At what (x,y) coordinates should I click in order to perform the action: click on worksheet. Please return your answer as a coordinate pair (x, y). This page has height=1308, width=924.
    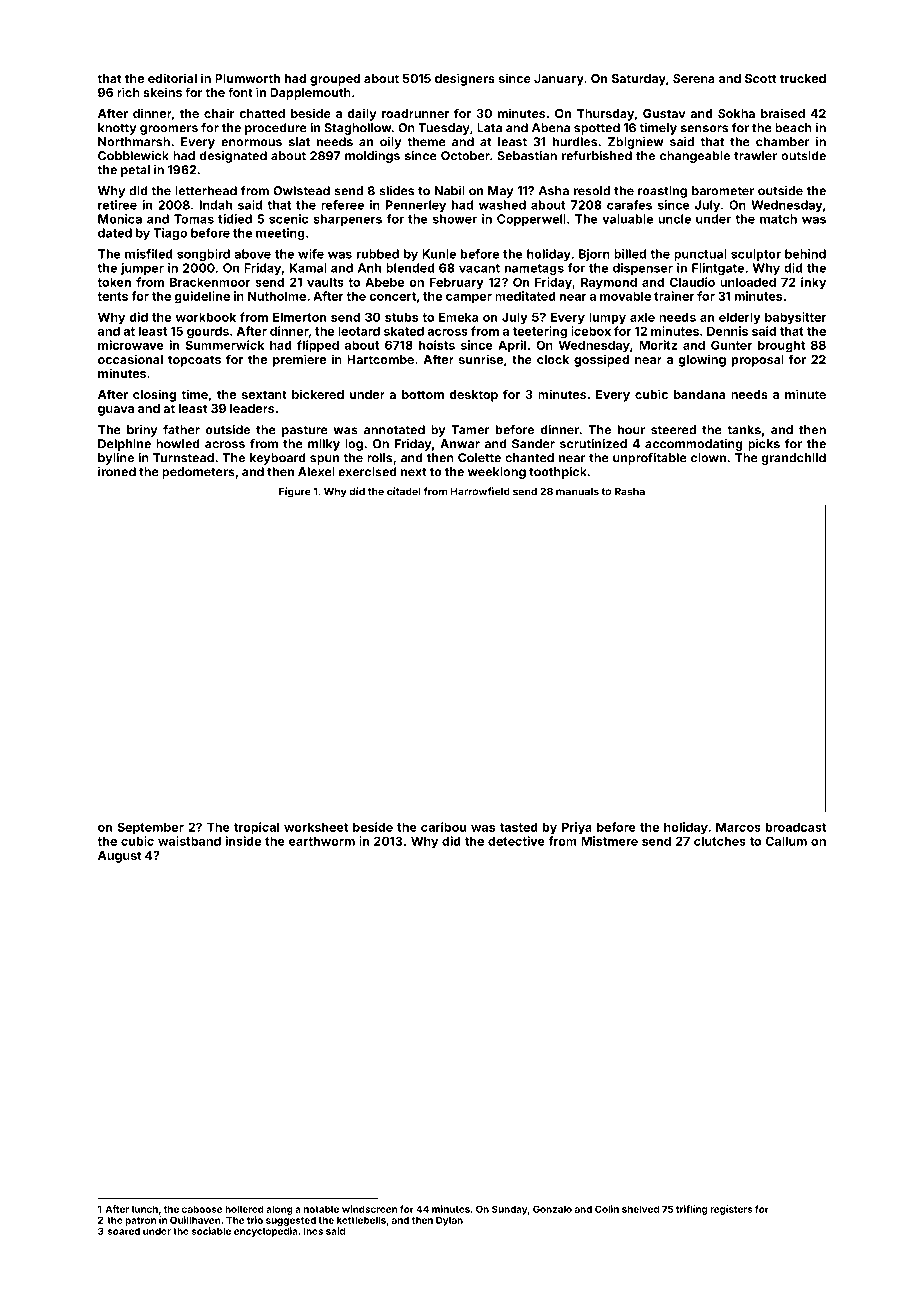
    Looking at the image, I should click on (316, 827).
